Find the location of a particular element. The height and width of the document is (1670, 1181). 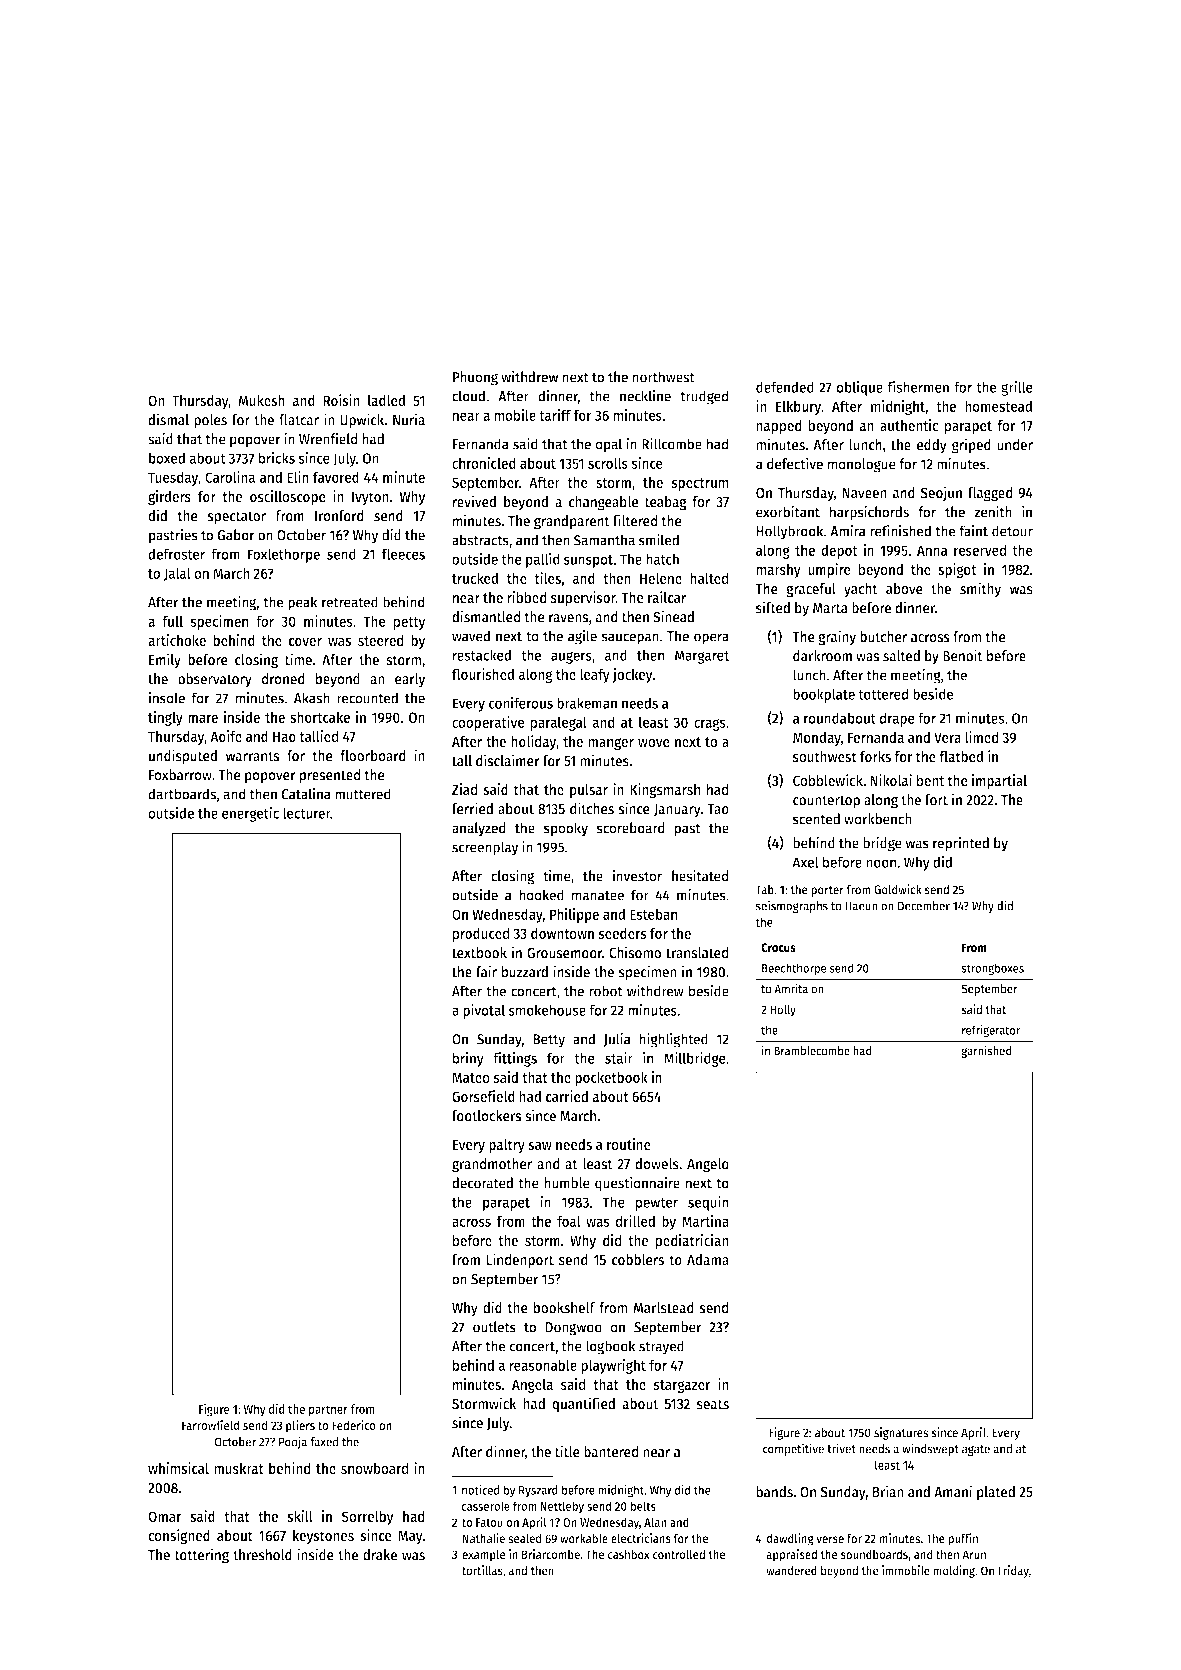

tottered is located at coordinates (883, 694).
